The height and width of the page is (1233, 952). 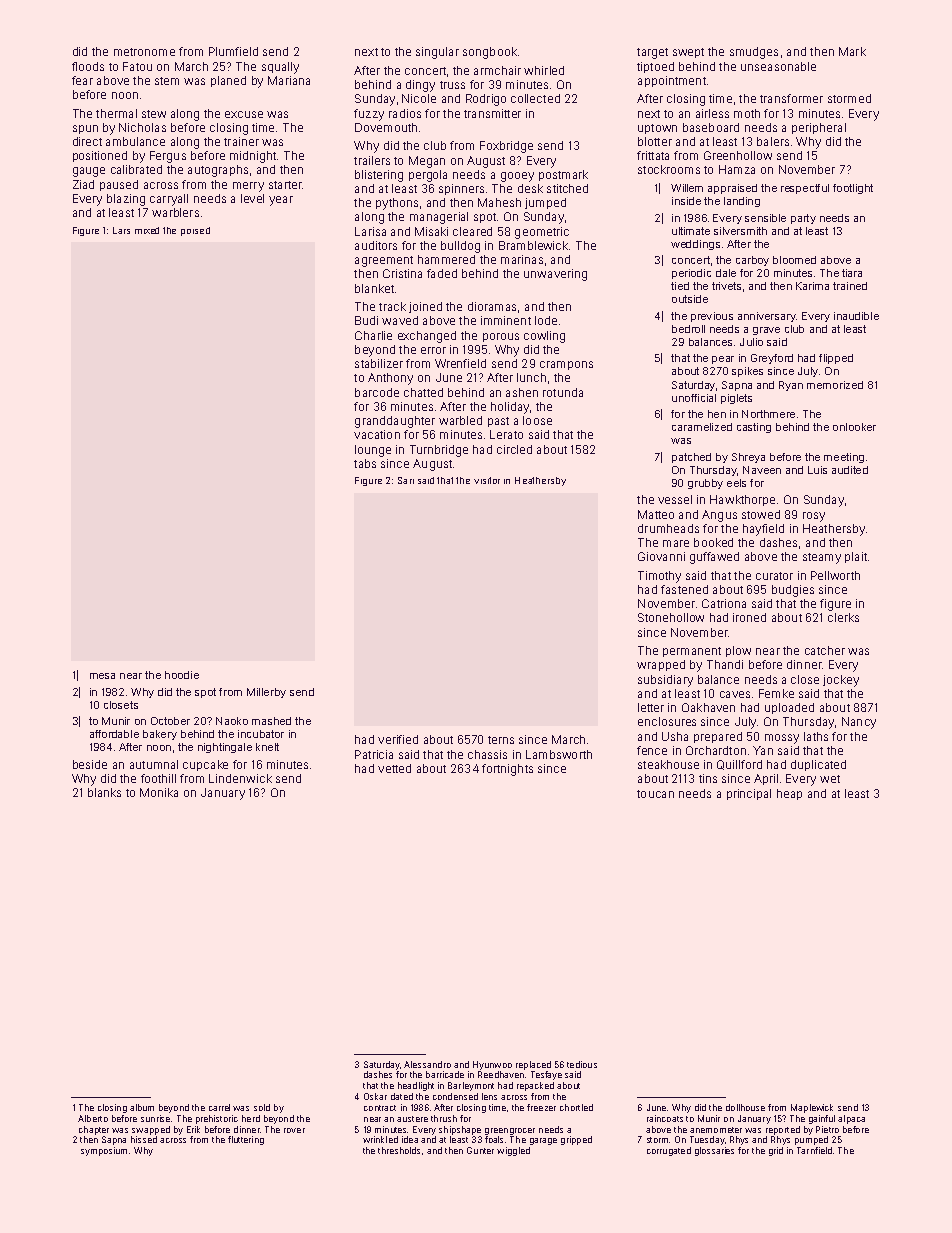 I want to click on Plumfield, so click(x=233, y=51).
